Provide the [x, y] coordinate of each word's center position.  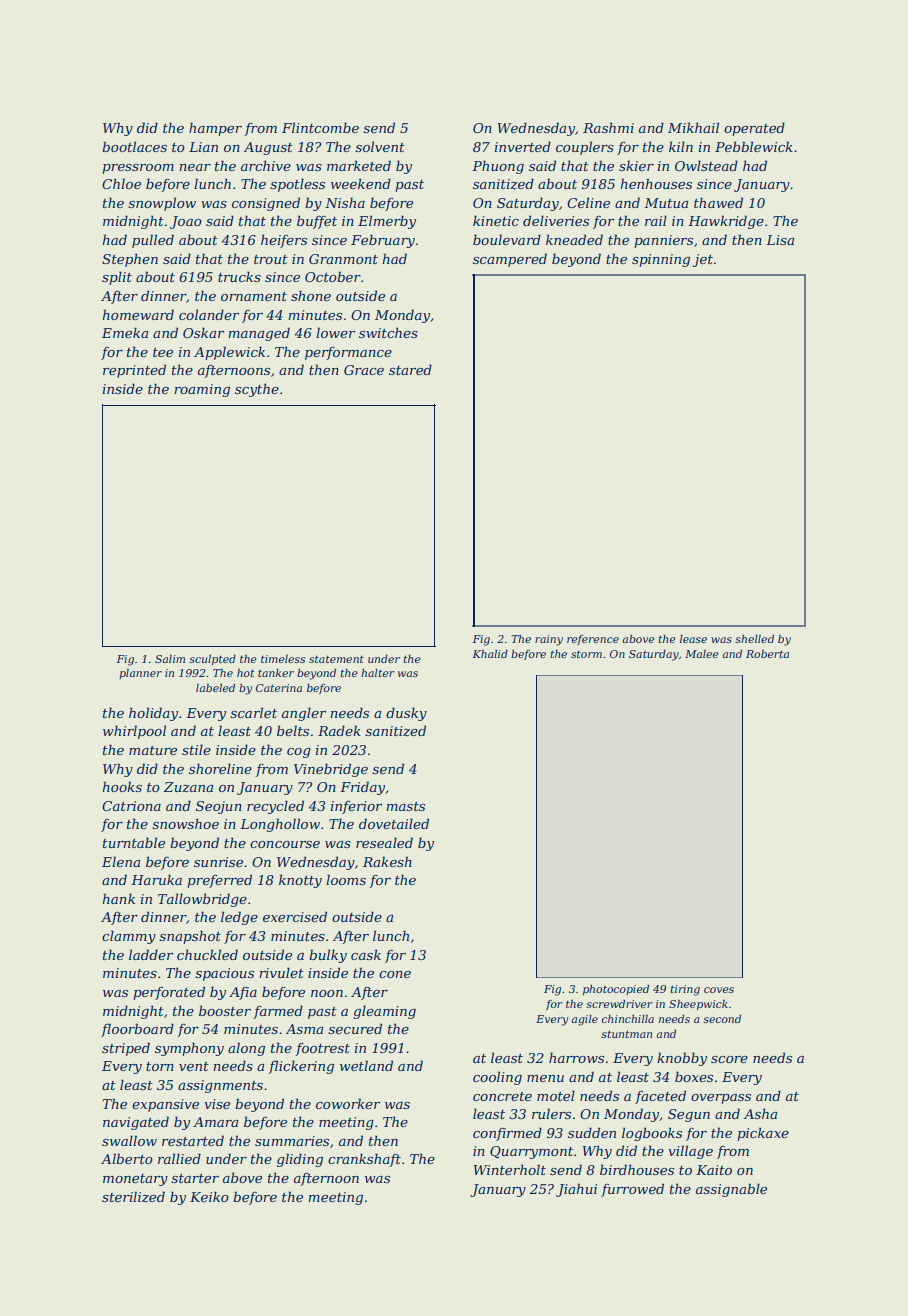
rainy [549, 640]
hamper [215, 129]
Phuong [498, 167]
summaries [292, 1141]
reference [593, 640]
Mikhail [693, 127]
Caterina [279, 688]
